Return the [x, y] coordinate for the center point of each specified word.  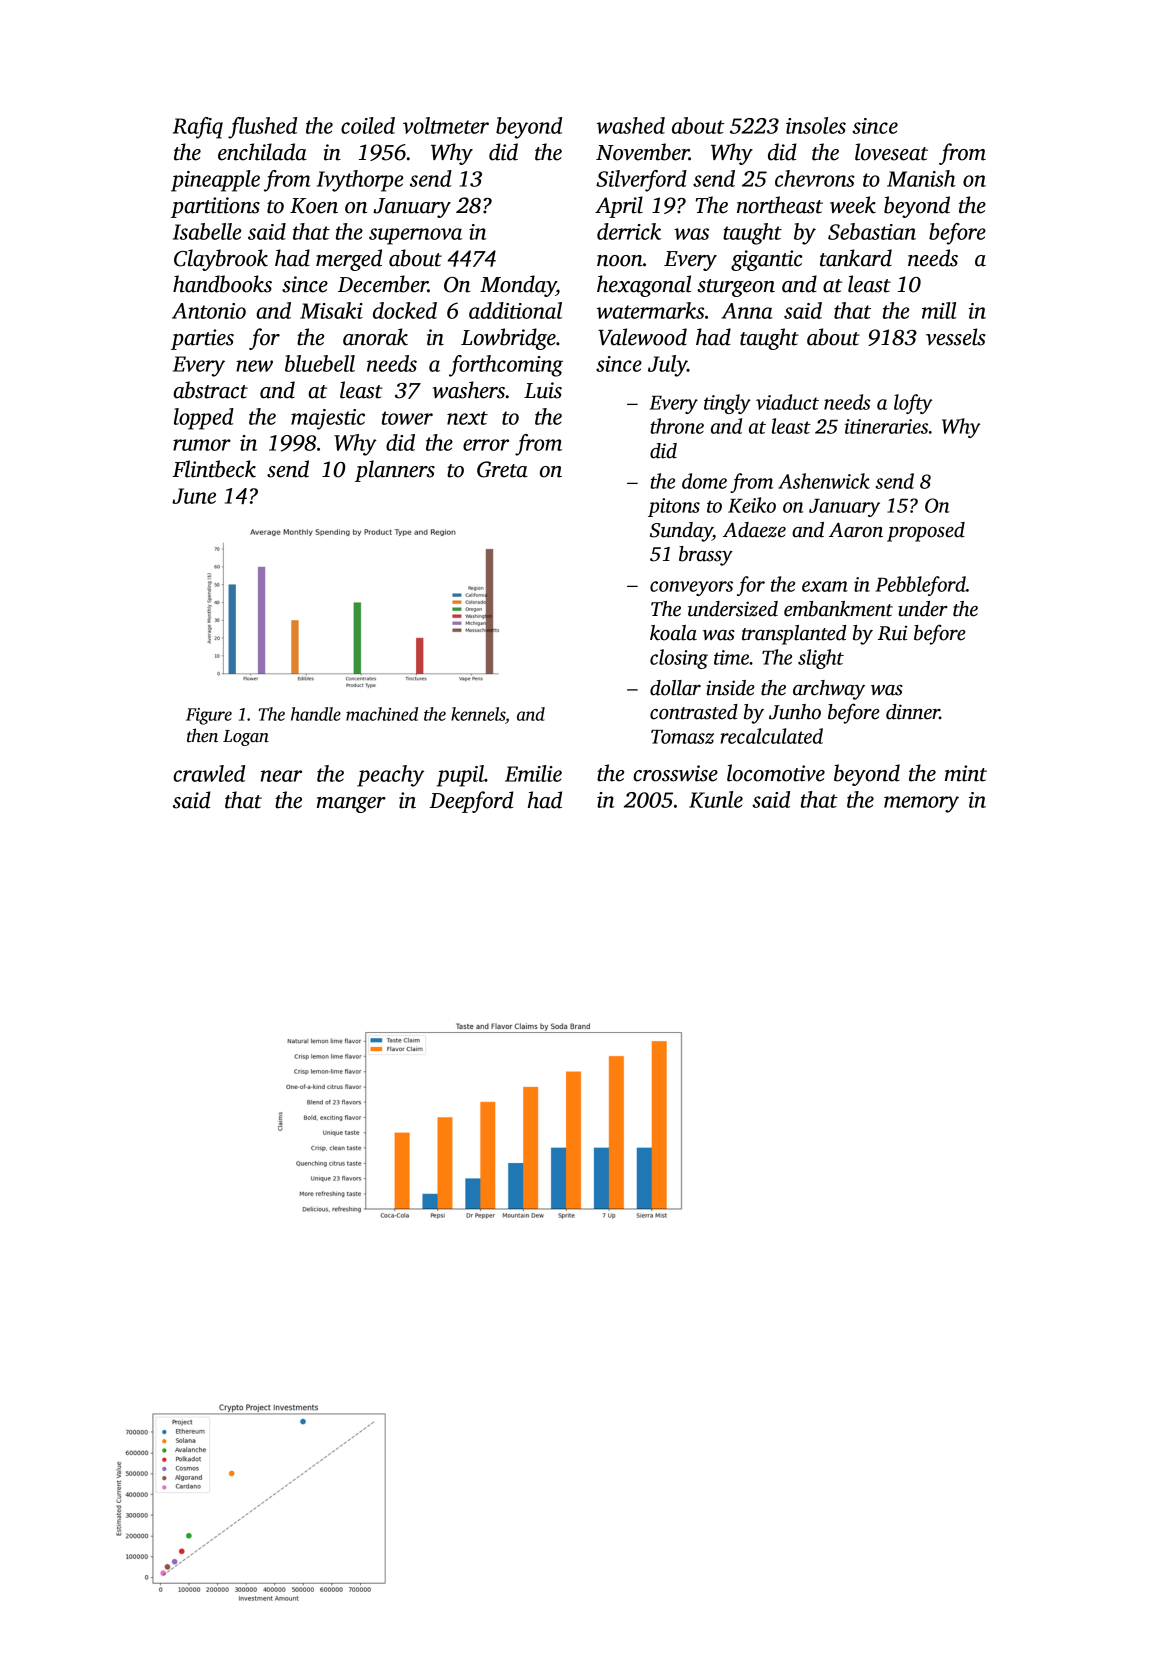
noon [620, 261]
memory [921, 804]
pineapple [215, 181]
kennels [478, 714]
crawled [209, 773]
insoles [816, 125]
